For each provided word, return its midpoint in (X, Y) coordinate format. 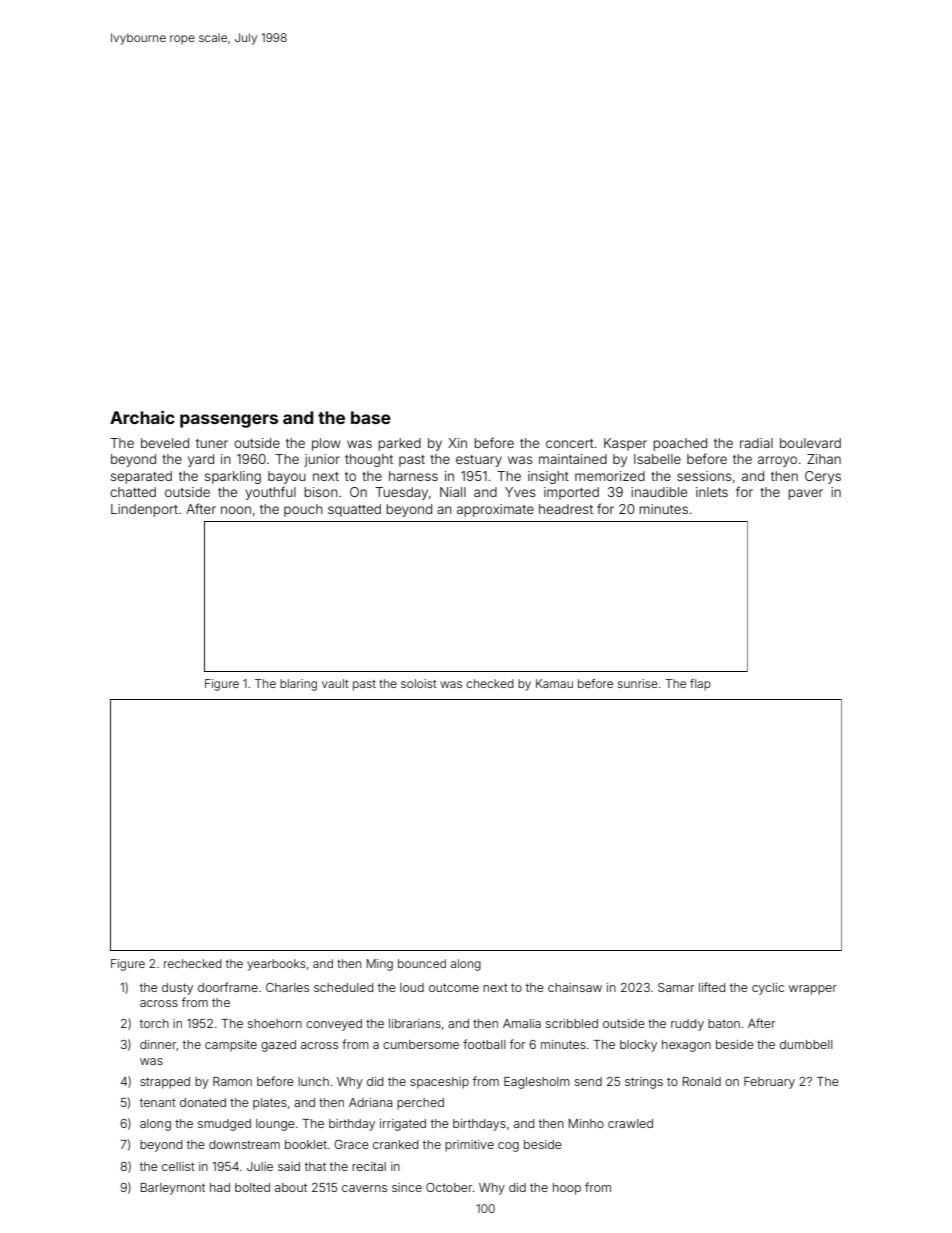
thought (369, 460)
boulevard (810, 443)
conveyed (334, 1025)
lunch (313, 1081)
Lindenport (144, 510)
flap (700, 684)
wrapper (813, 990)
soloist (418, 683)
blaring (298, 685)
